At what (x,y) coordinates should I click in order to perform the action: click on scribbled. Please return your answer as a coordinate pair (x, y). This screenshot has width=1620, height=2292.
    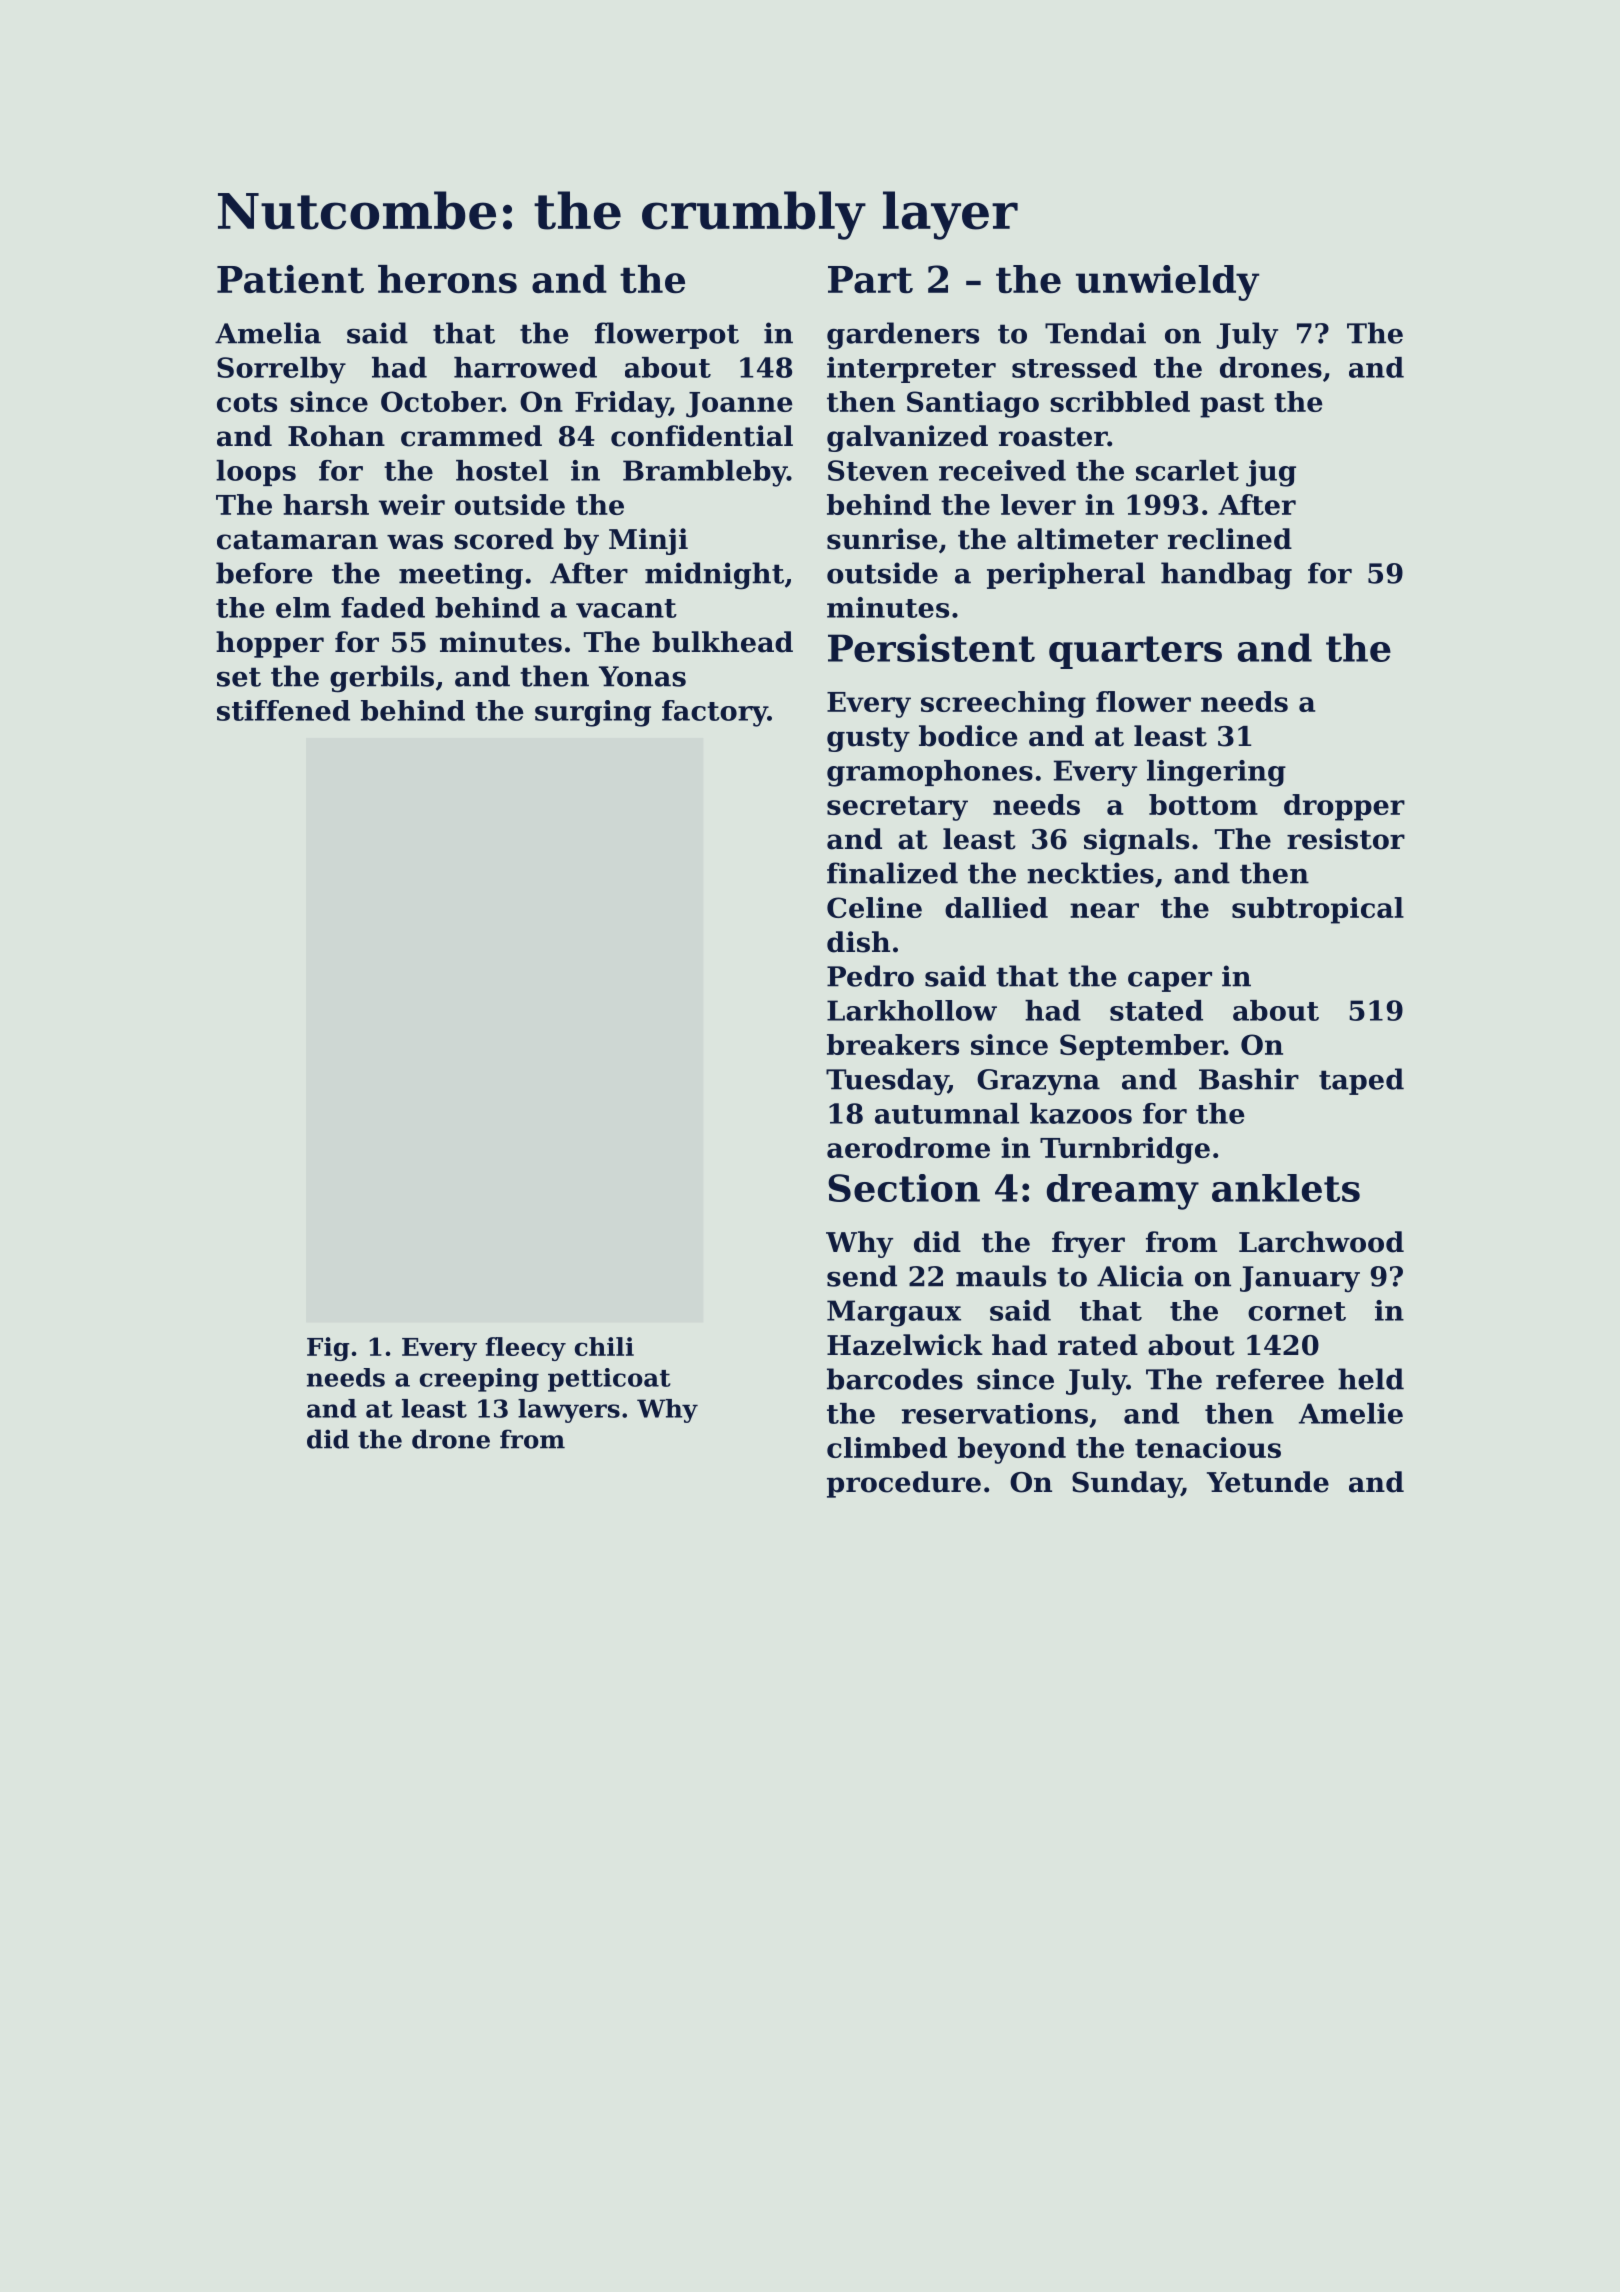
    Looking at the image, I should click on (1120, 401).
